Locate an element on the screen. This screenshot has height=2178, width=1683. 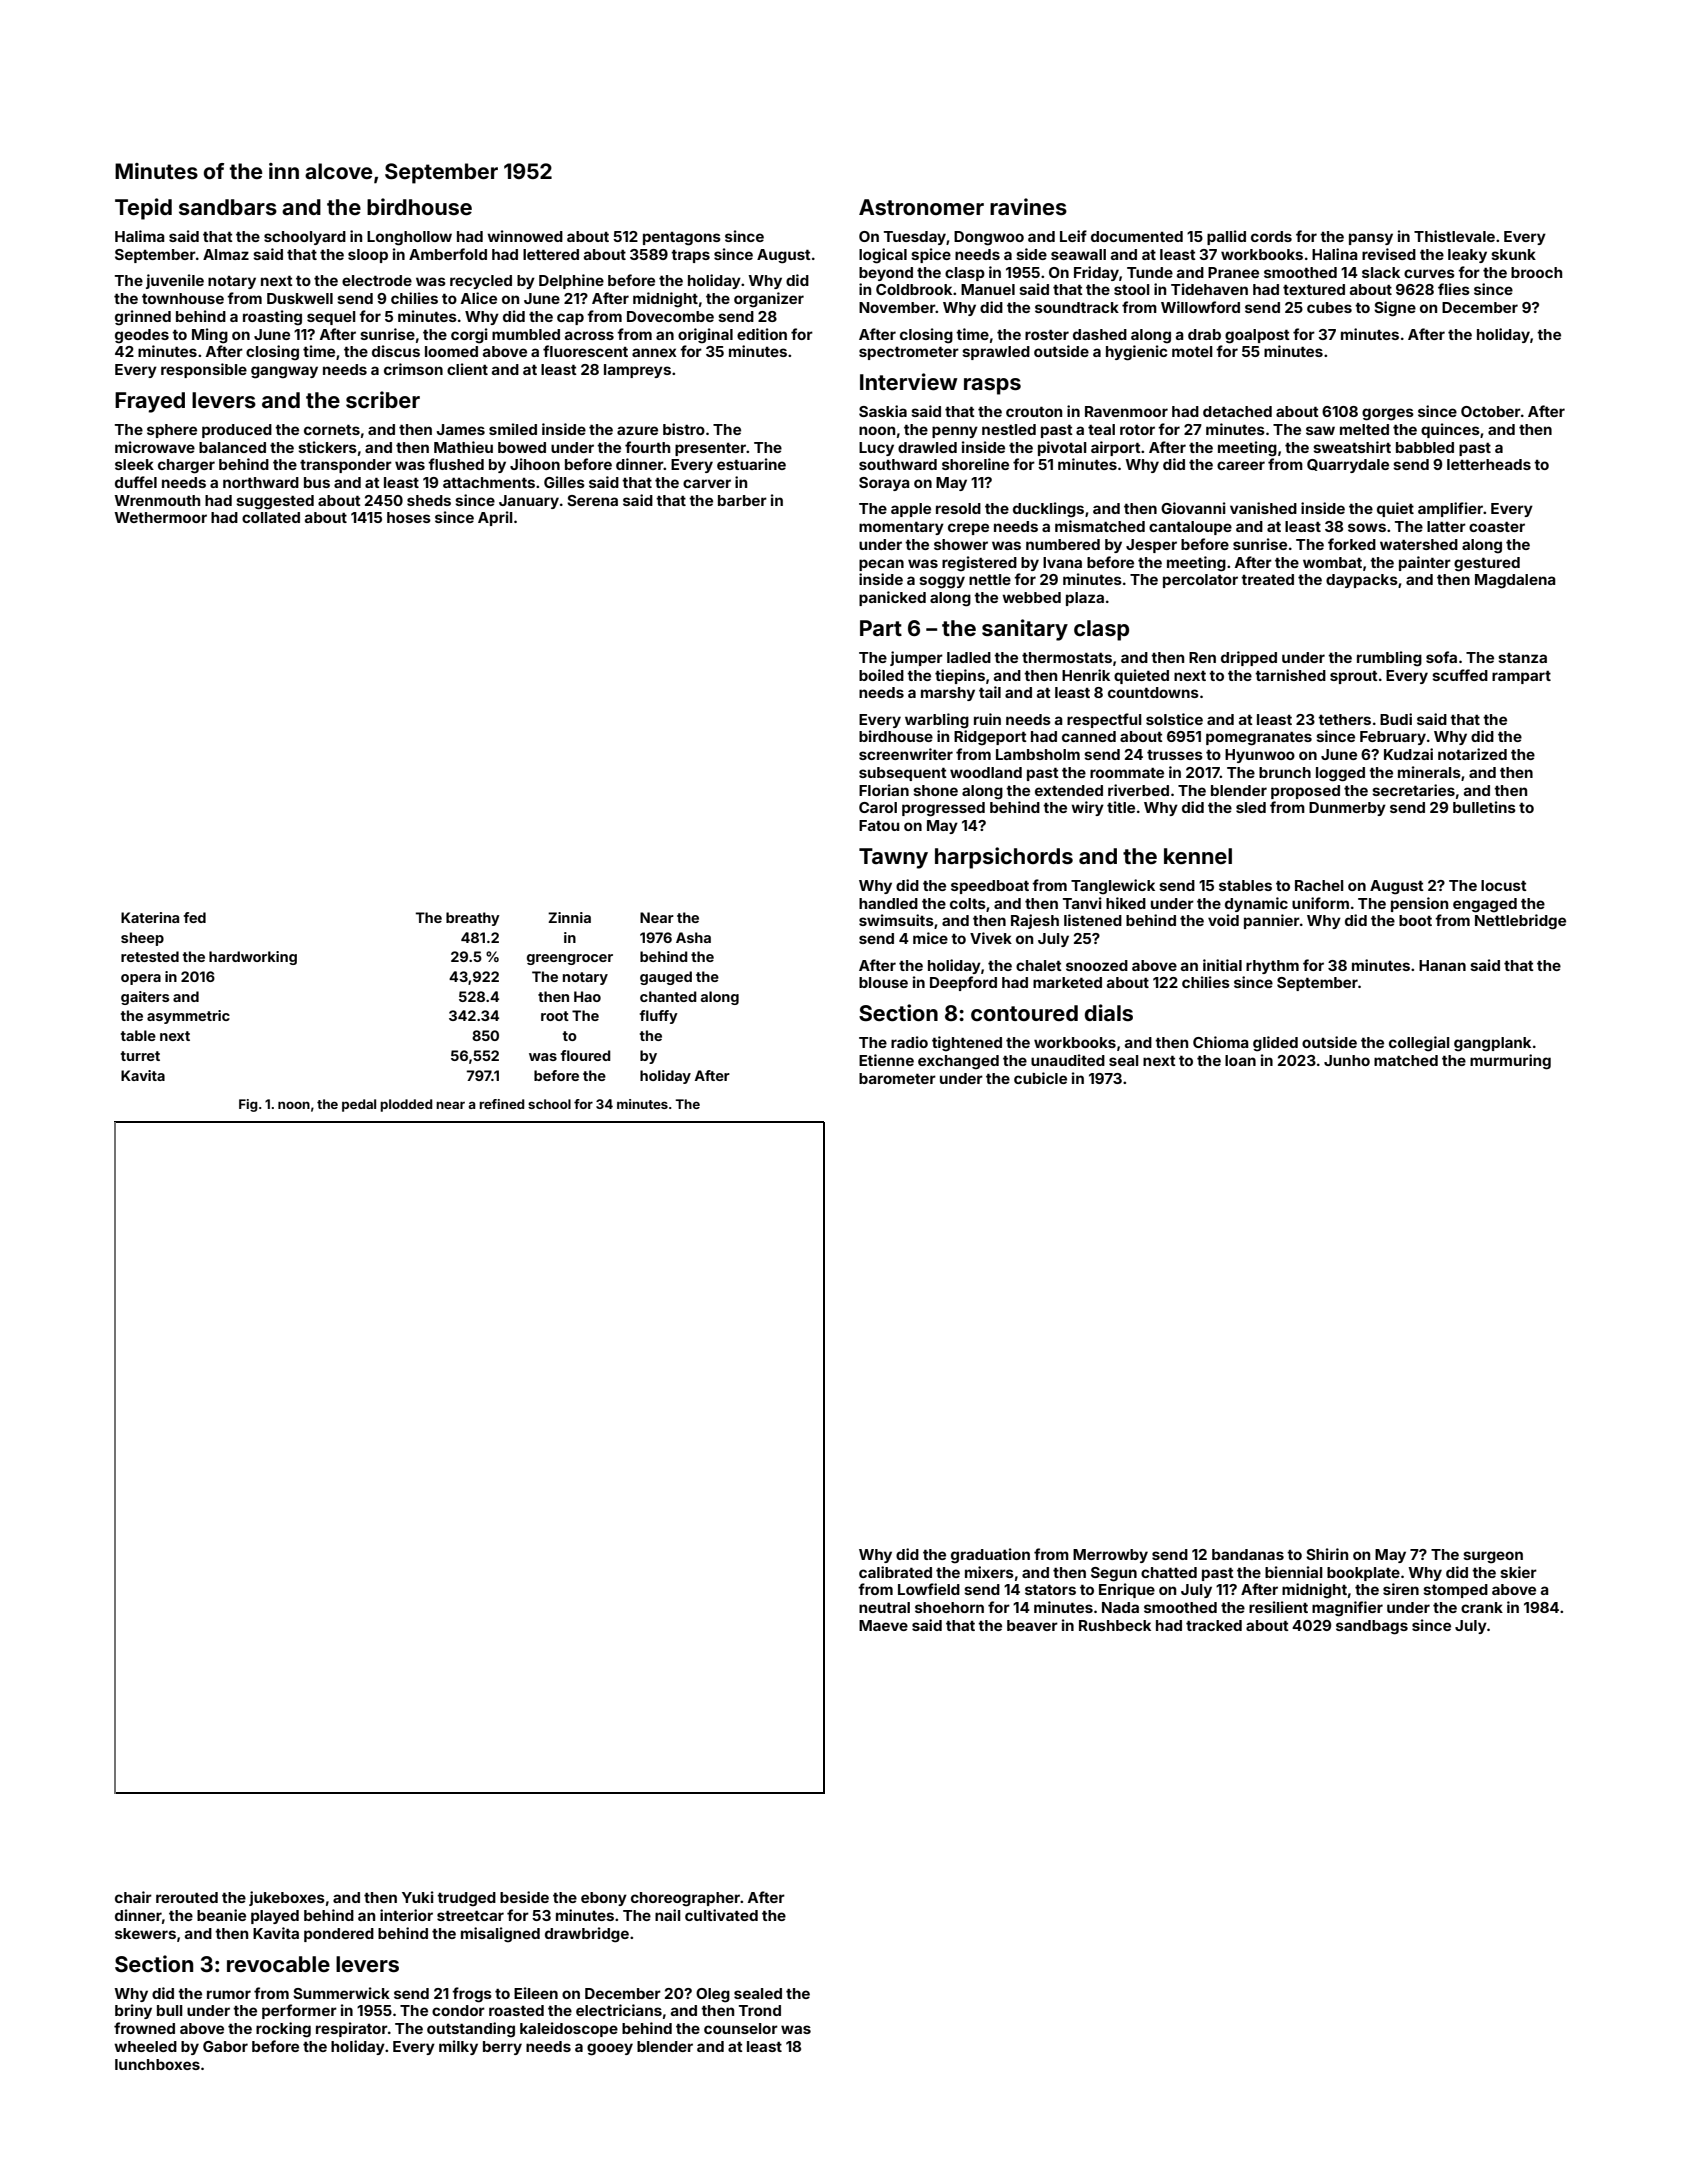
Trond is located at coordinates (760, 2010).
